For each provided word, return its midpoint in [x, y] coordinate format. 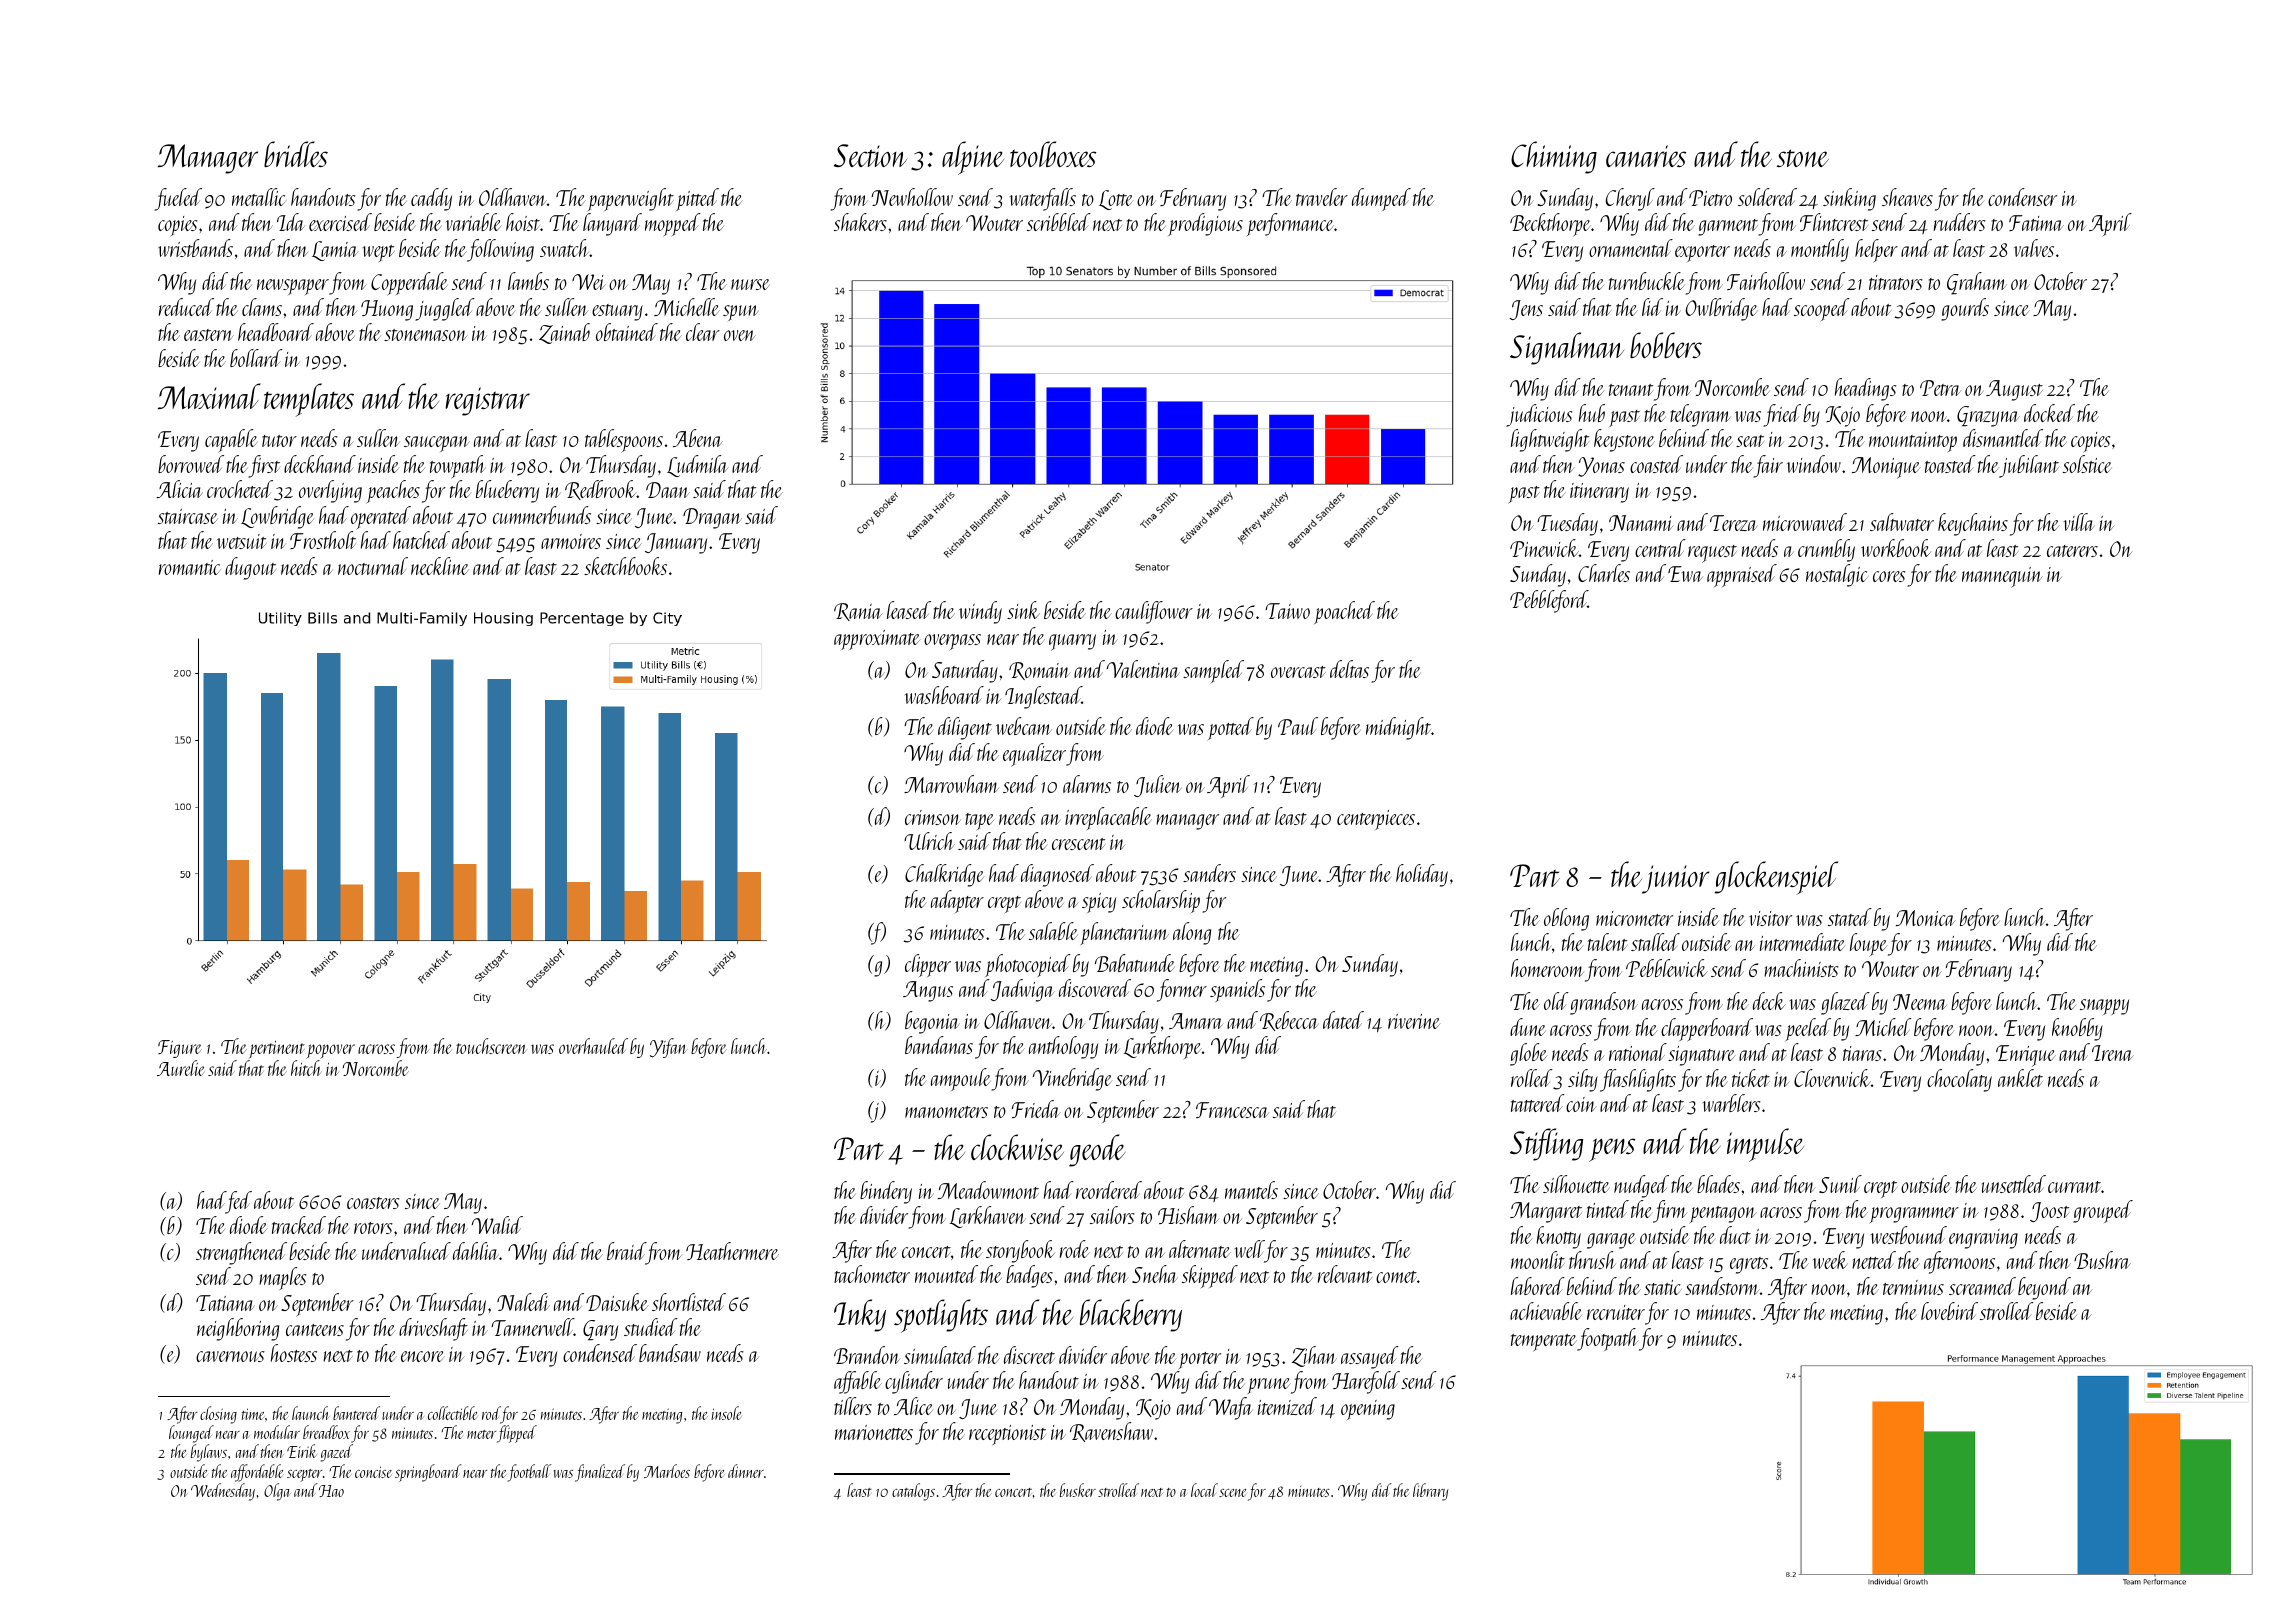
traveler [1322, 197]
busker [1078, 1490]
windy [980, 612]
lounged [191, 1434]
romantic [189, 567]
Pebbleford [1549, 601]
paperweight [631, 199]
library [1430, 1492]
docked [2049, 413]
